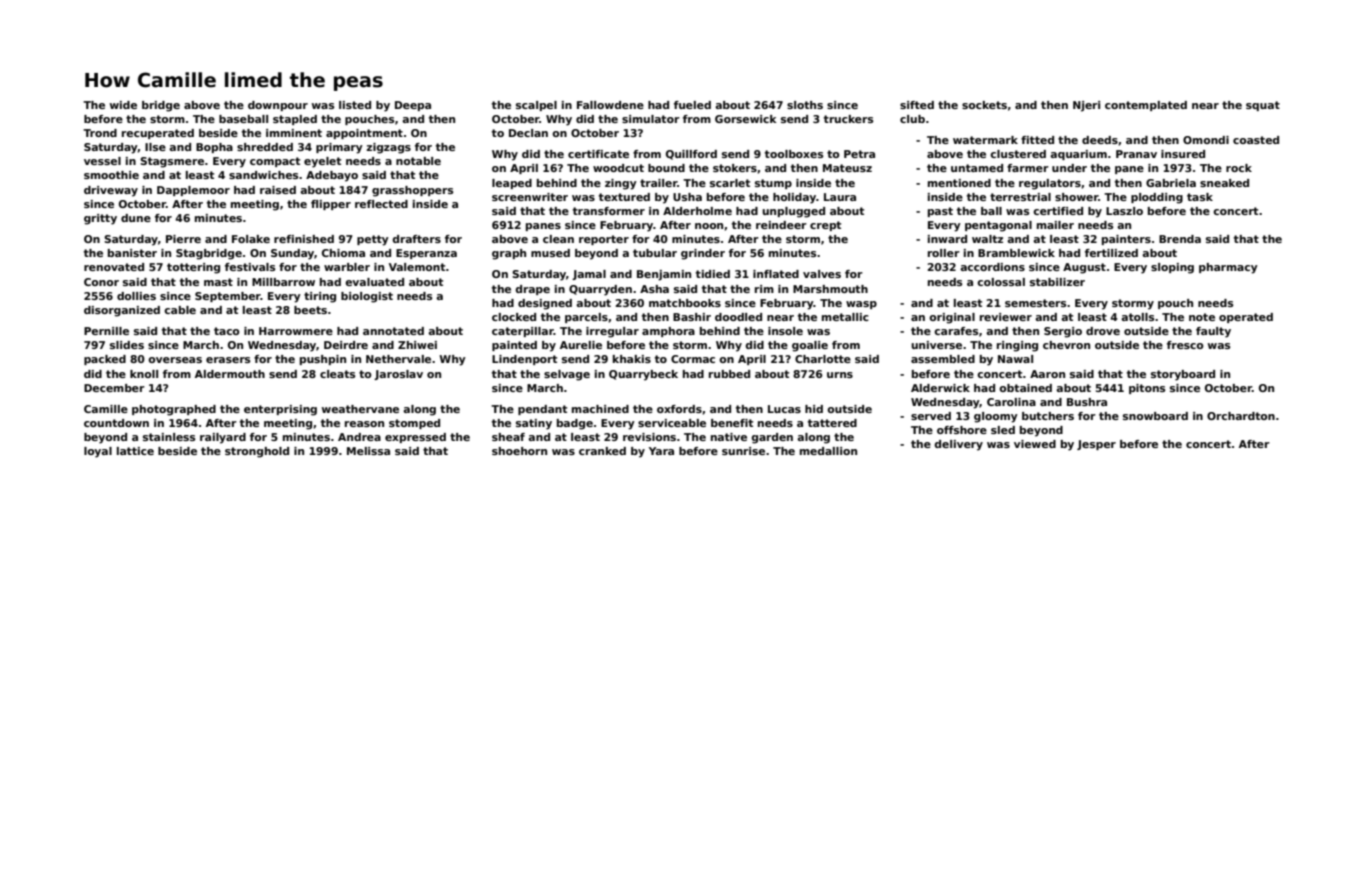 The height and width of the page is (887, 1372). I want to click on stainless, so click(169, 437).
